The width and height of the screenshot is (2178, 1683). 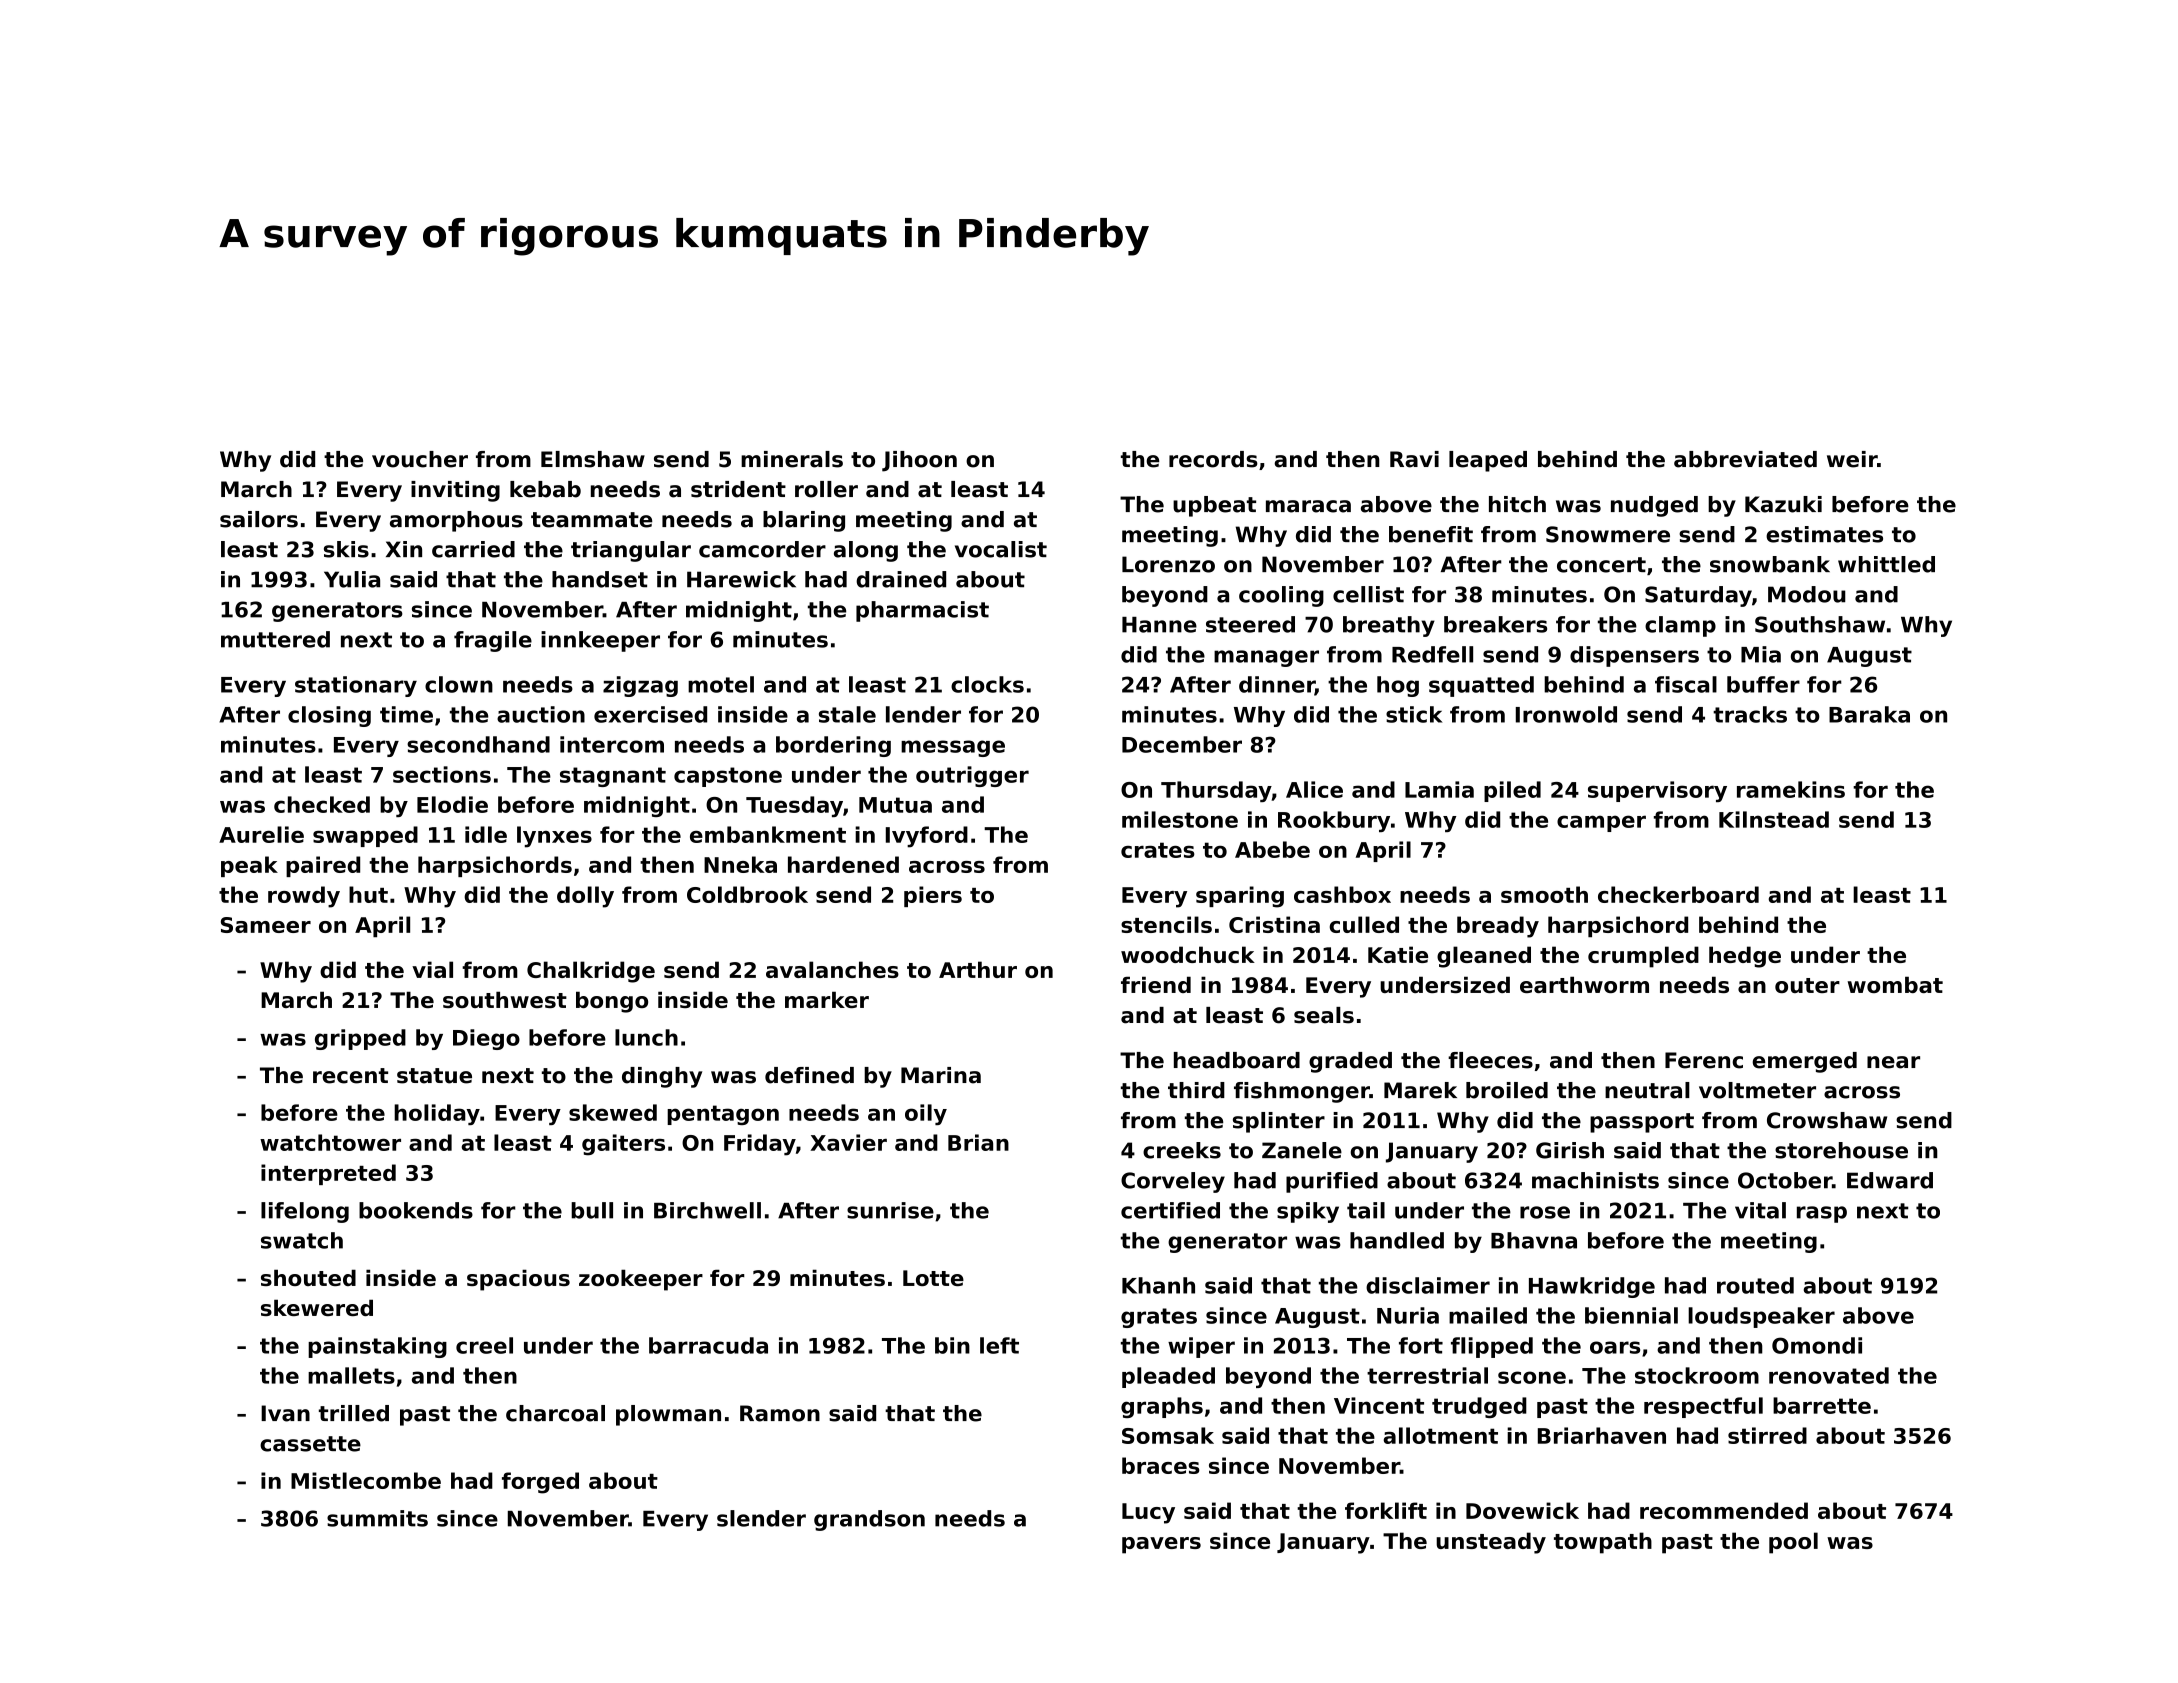 What do you see at coordinates (978, 969) in the screenshot?
I see `Arthur` at bounding box center [978, 969].
